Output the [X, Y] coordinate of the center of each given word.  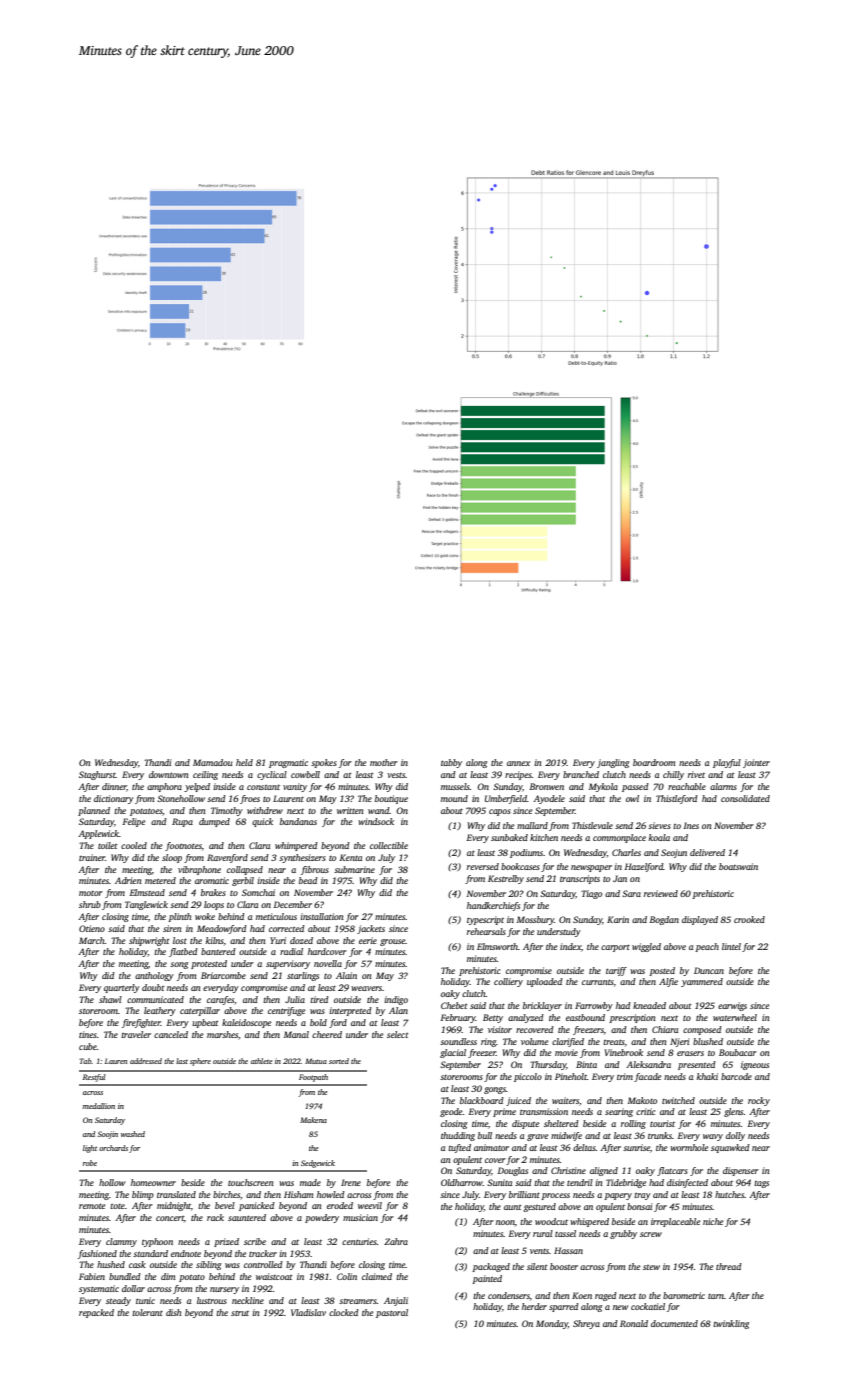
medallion [99, 1106]
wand [379, 810]
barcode [736, 1076]
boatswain [738, 866]
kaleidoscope [247, 1023]
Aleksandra [648, 1064]
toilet [108, 845]
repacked [96, 1313]
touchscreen [251, 1182]
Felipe [134, 822]
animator [491, 1147]
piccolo [528, 1077]
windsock [376, 821]
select [398, 1034]
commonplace [619, 838]
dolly [735, 1136]
